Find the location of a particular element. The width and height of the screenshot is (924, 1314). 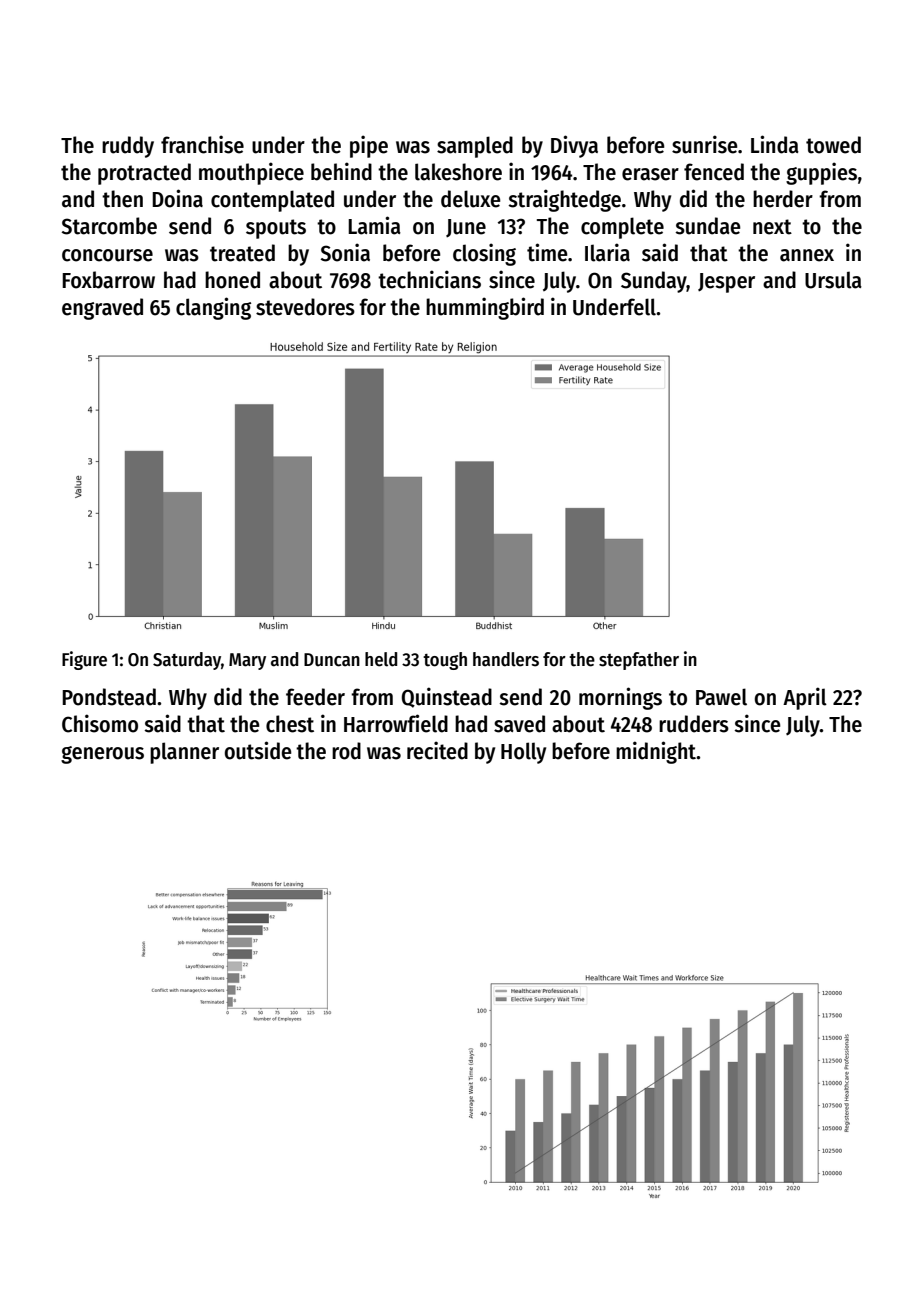

Ursula is located at coordinates (833, 280).
